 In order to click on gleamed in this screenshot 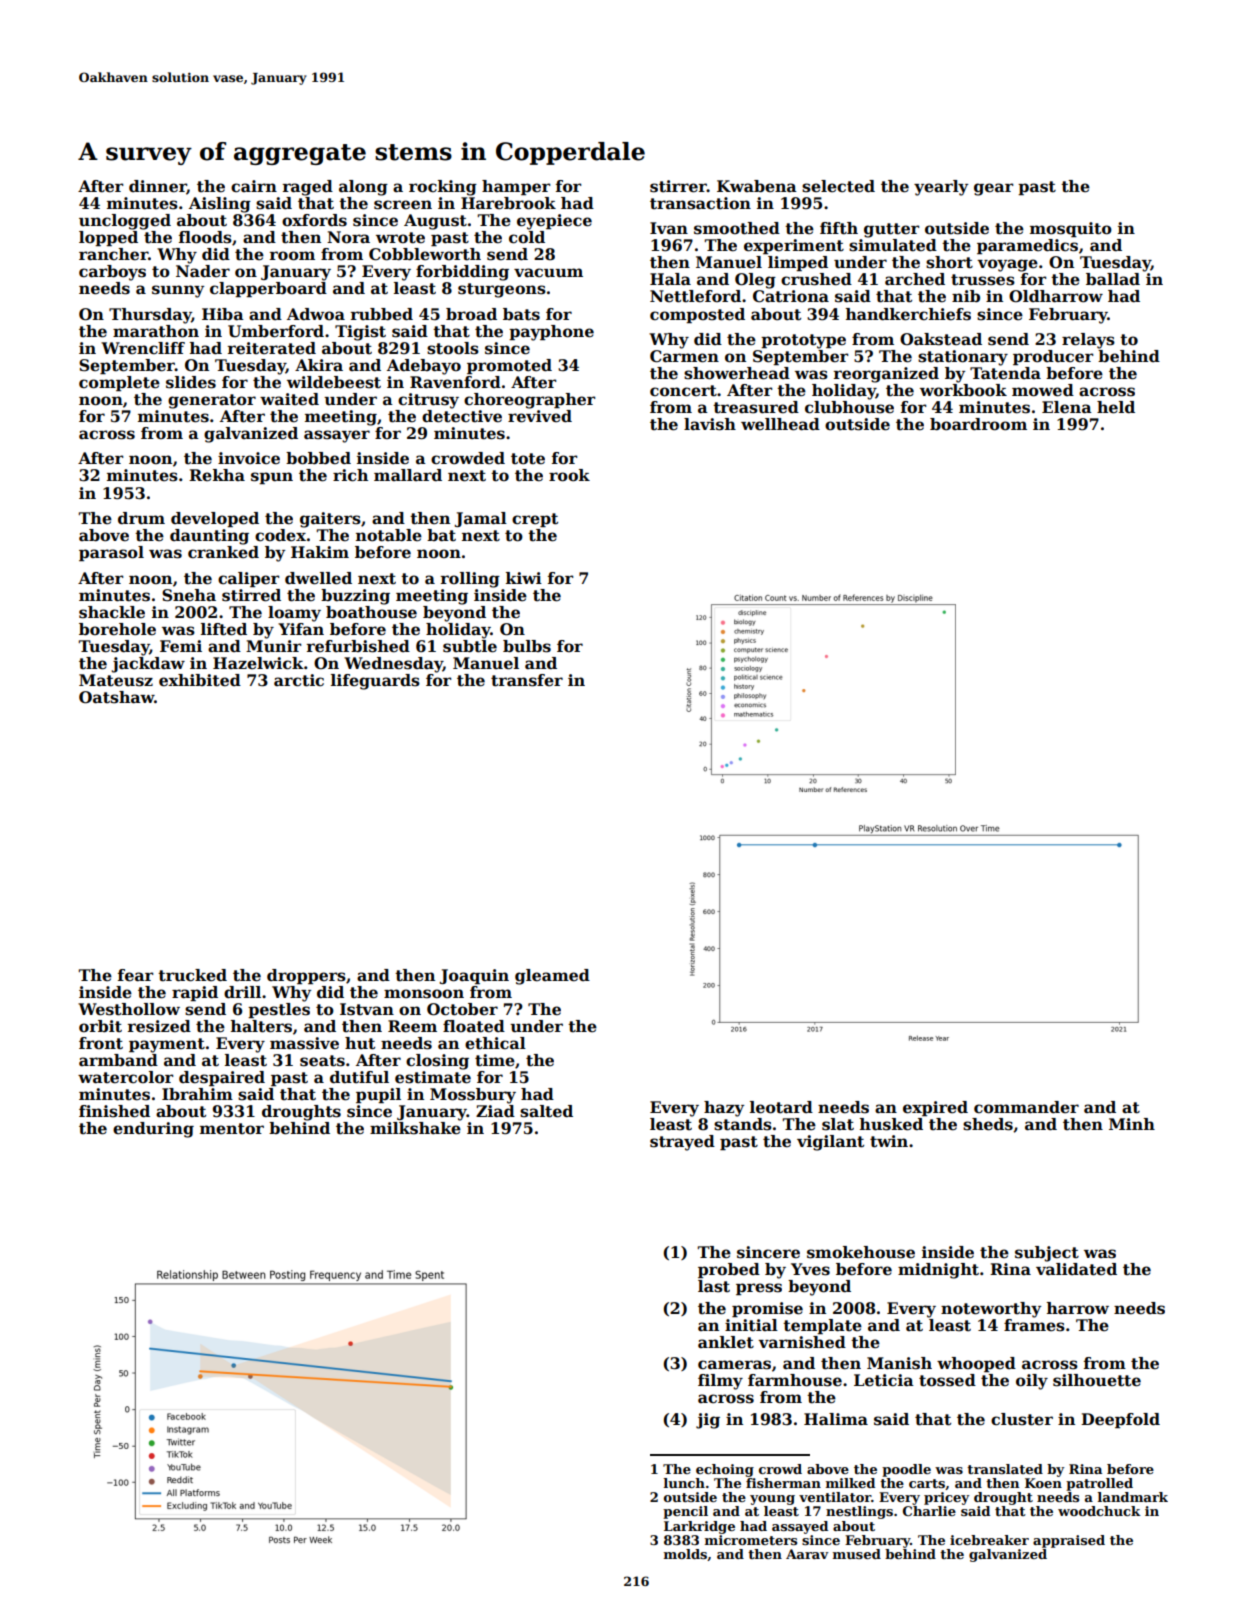, I will do `click(552, 977)`.
